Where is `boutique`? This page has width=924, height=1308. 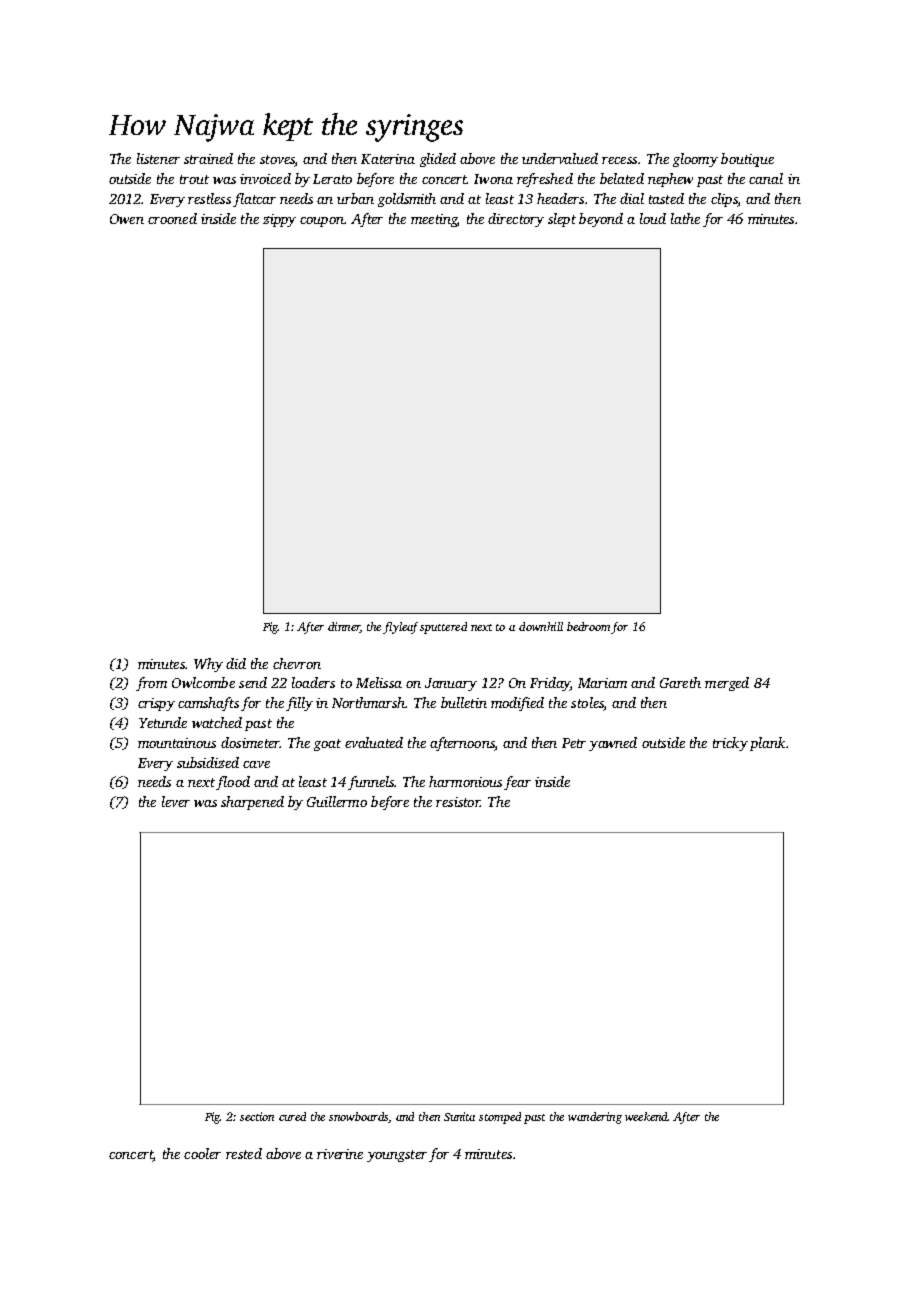 boutique is located at coordinates (747, 160).
